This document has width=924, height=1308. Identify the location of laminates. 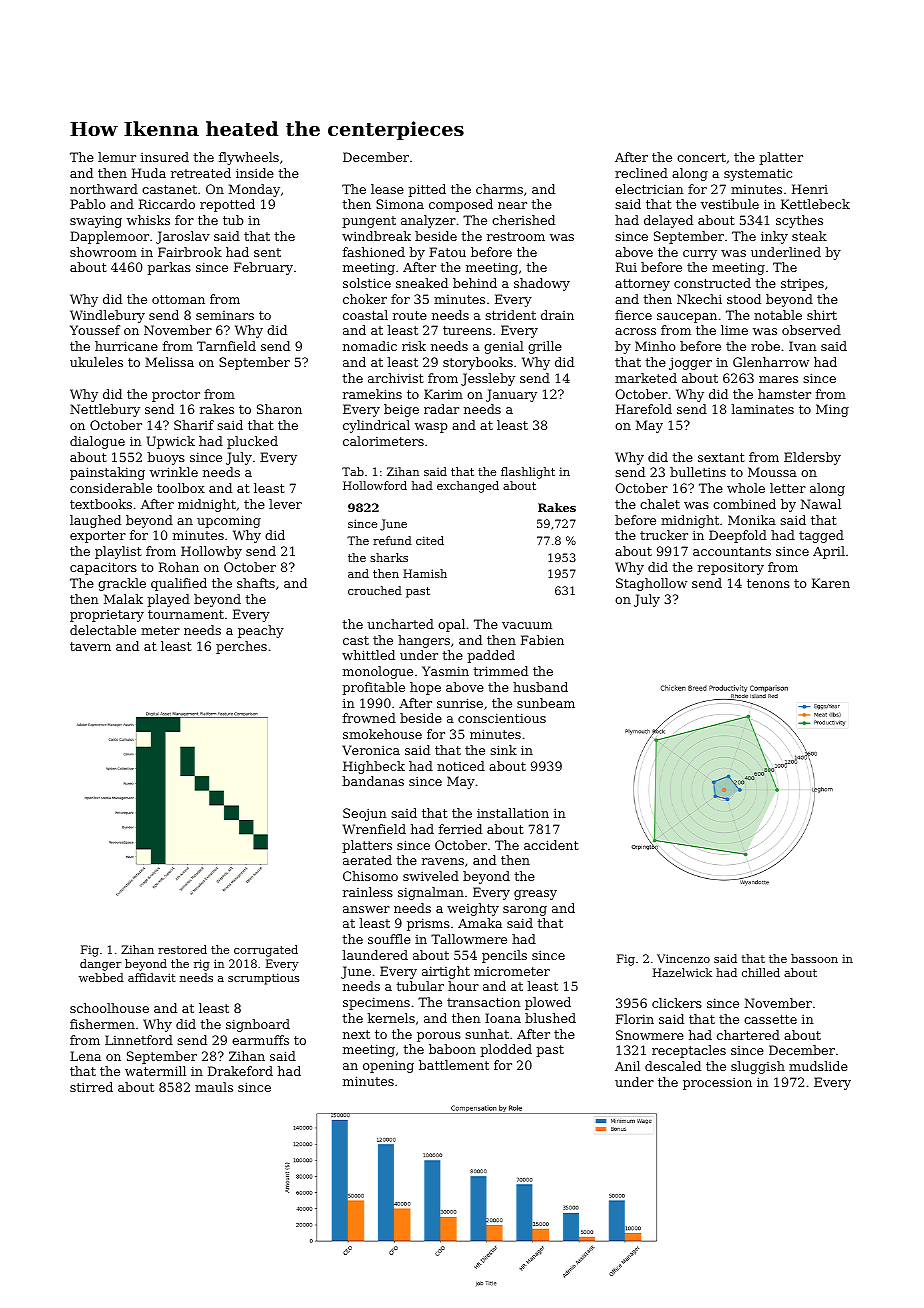
(763, 409).
